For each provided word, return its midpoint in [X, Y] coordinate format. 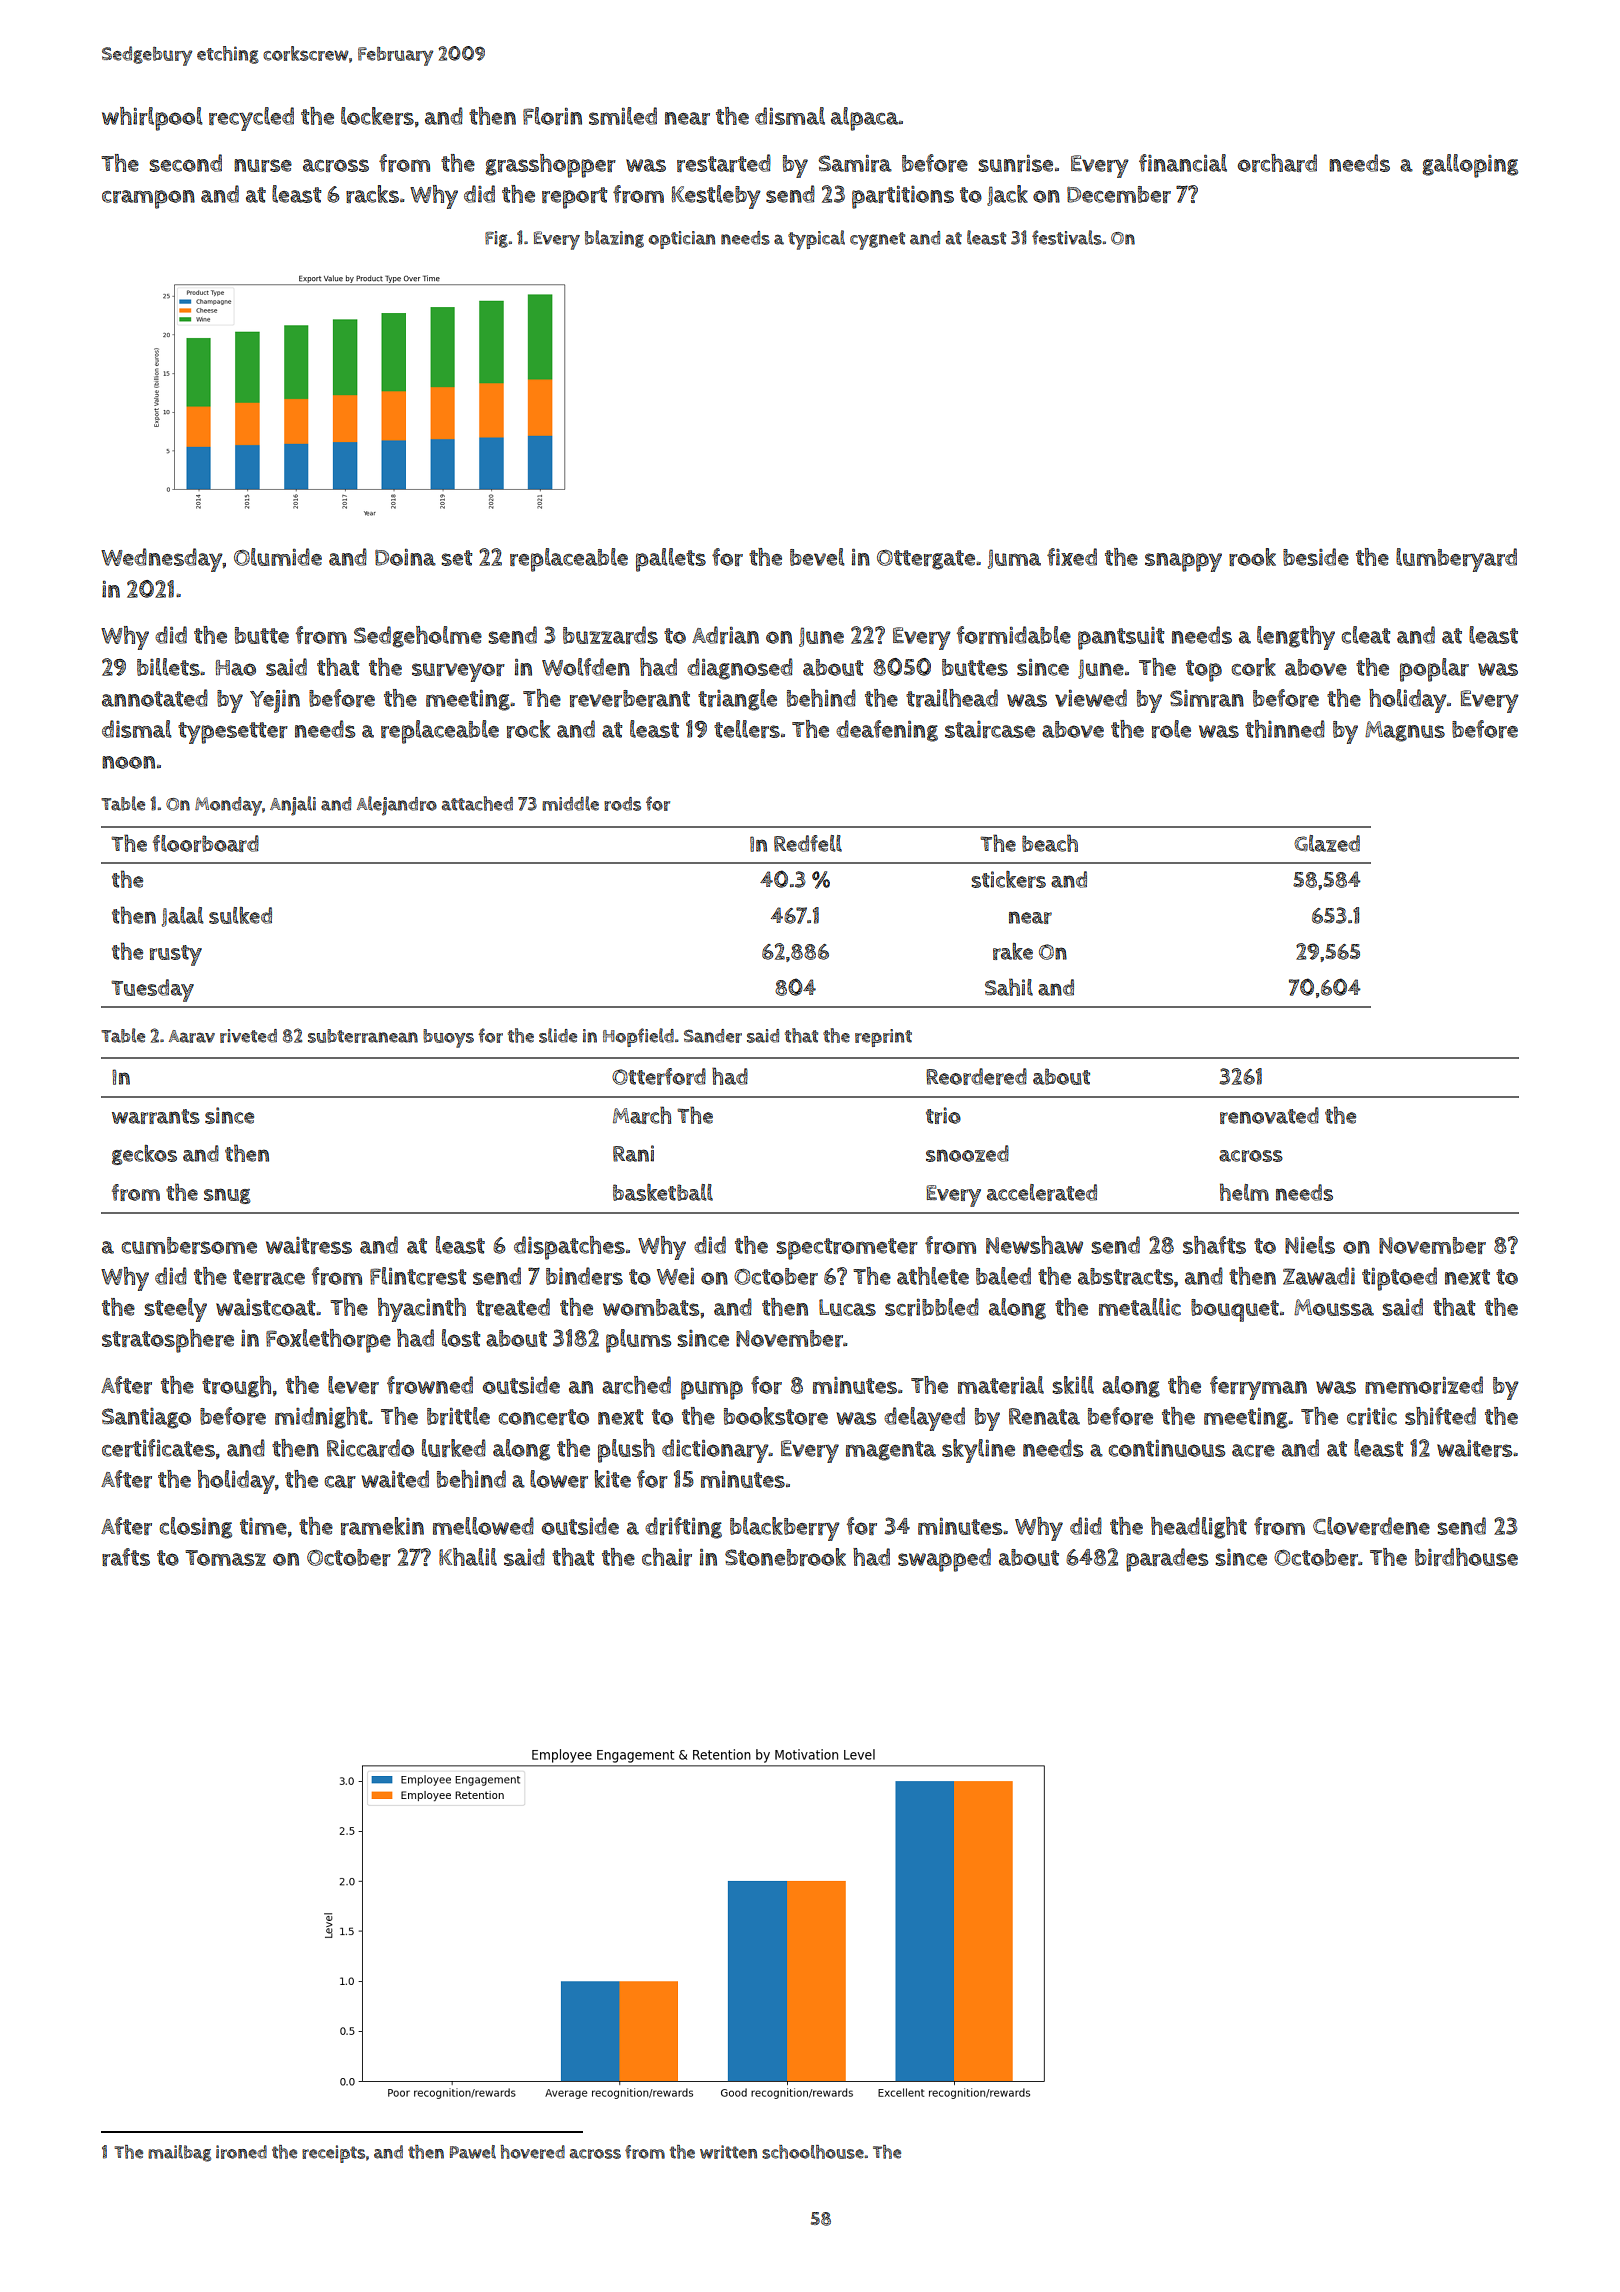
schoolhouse [813, 2152]
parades [1167, 1560]
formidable [1014, 635]
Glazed [1327, 843]
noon [128, 762]
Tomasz [225, 1558]
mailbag [179, 2153]
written [728, 2152]
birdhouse [1466, 1557]
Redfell [808, 843]
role [1171, 729]
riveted [248, 1036]
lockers [377, 116]
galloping [1470, 166]
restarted [724, 163]
